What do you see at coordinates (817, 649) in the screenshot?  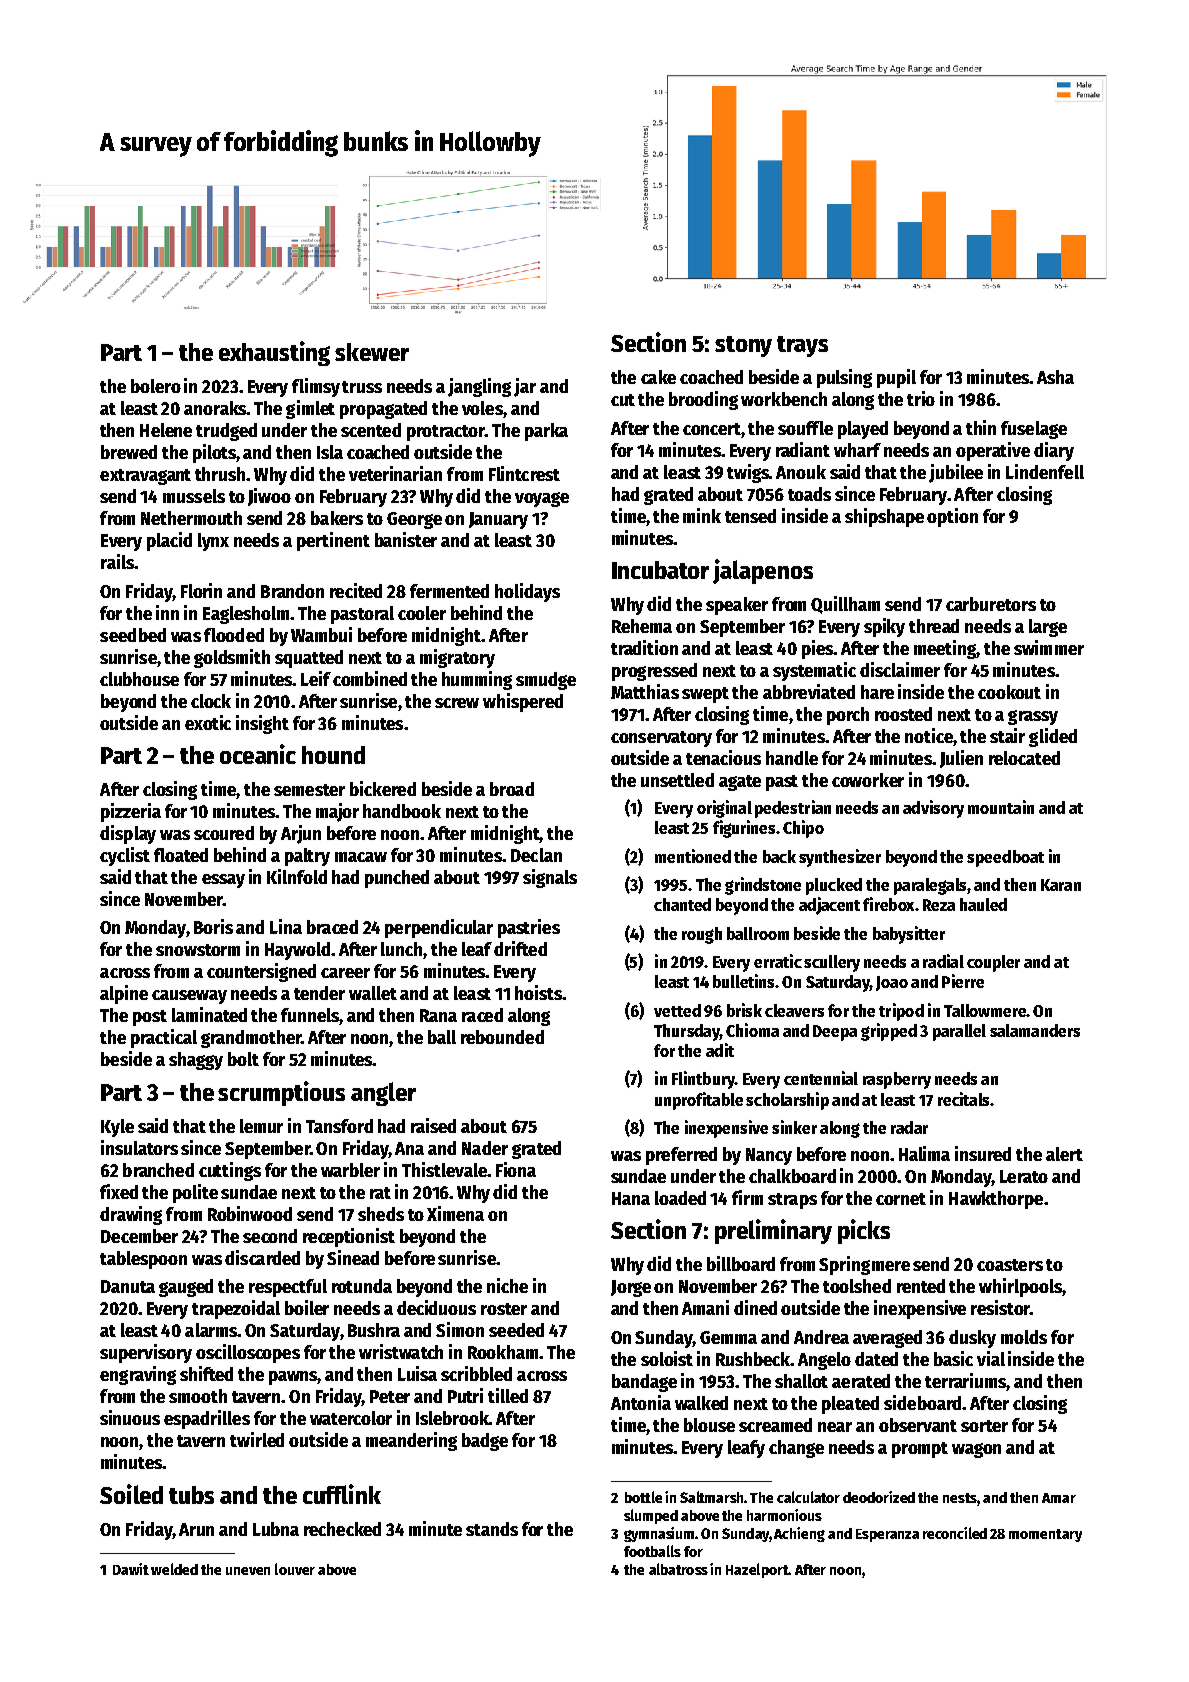 I see `pies` at bounding box center [817, 649].
